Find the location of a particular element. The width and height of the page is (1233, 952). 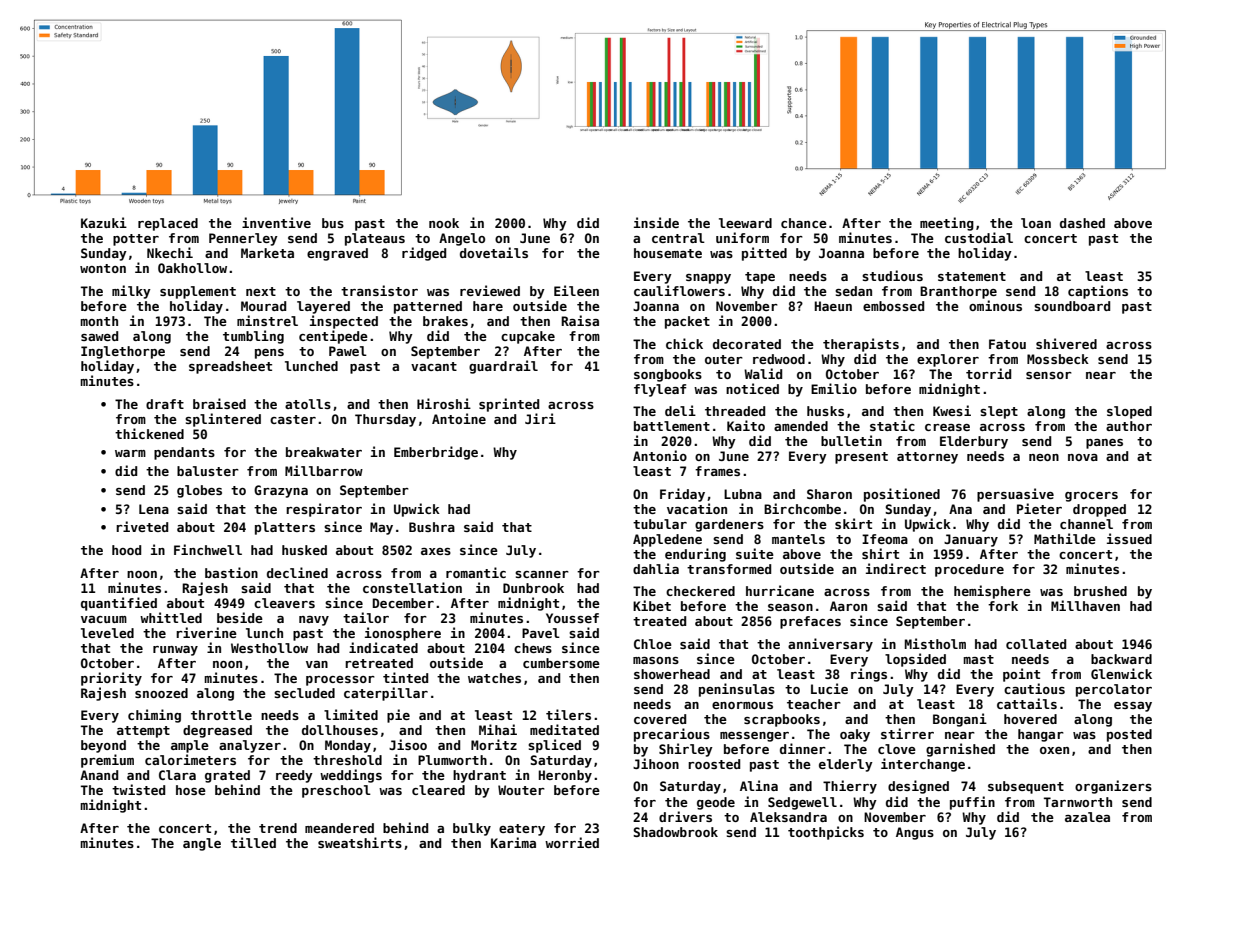

elderly is located at coordinates (846, 765).
